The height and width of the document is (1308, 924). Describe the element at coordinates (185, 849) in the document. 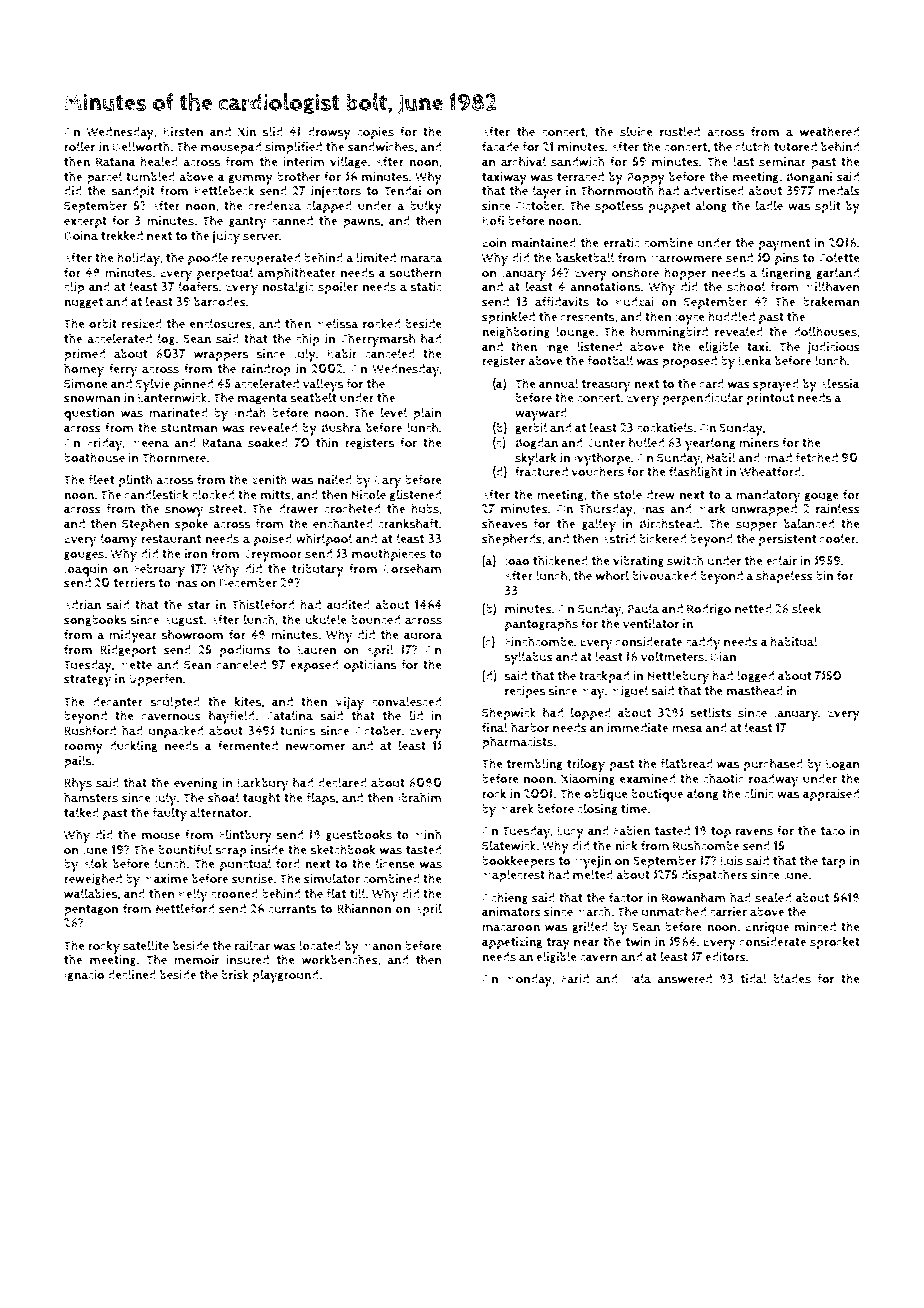

I see `bountiful` at that location.
